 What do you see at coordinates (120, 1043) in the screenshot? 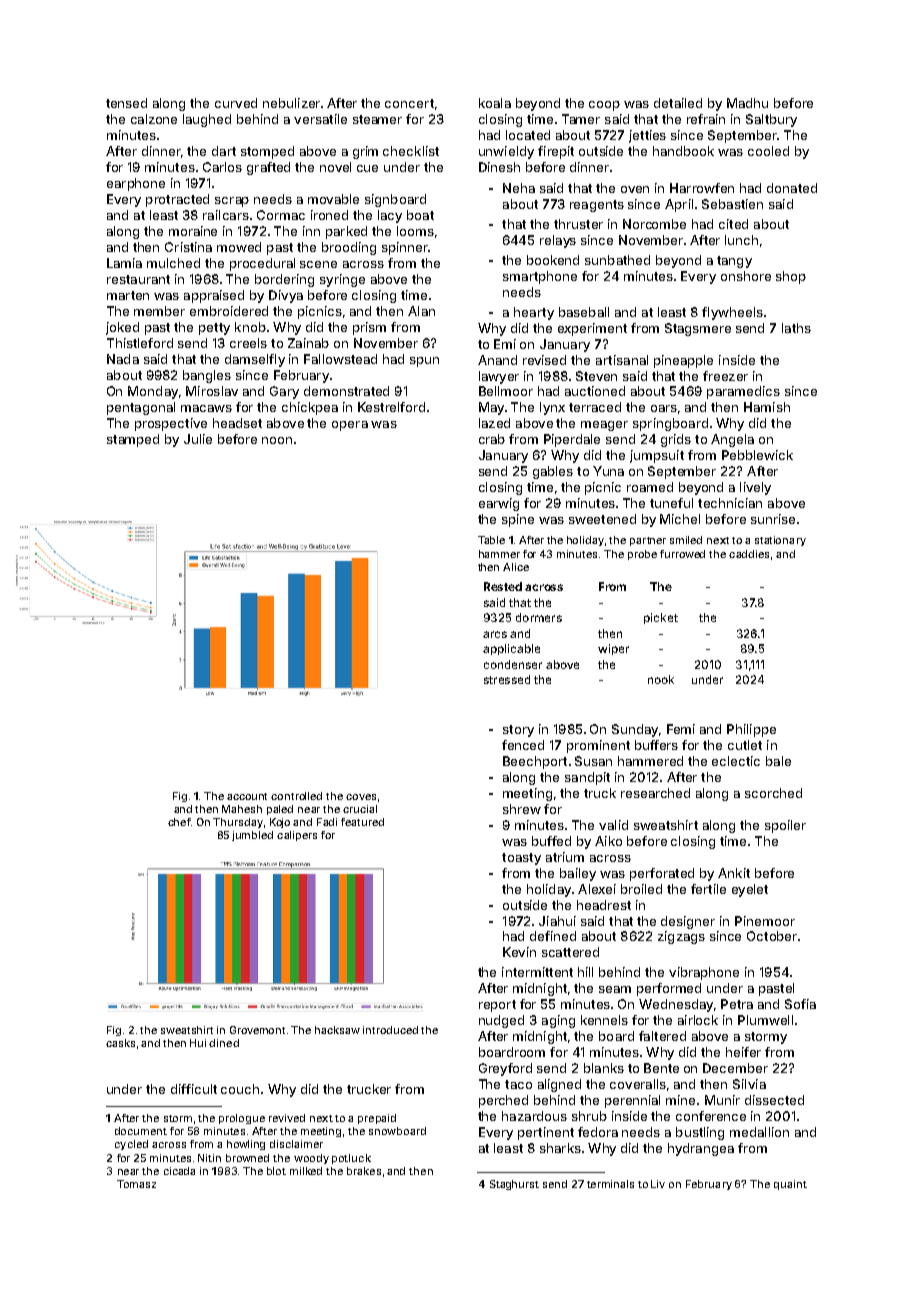
I see `casks` at bounding box center [120, 1043].
